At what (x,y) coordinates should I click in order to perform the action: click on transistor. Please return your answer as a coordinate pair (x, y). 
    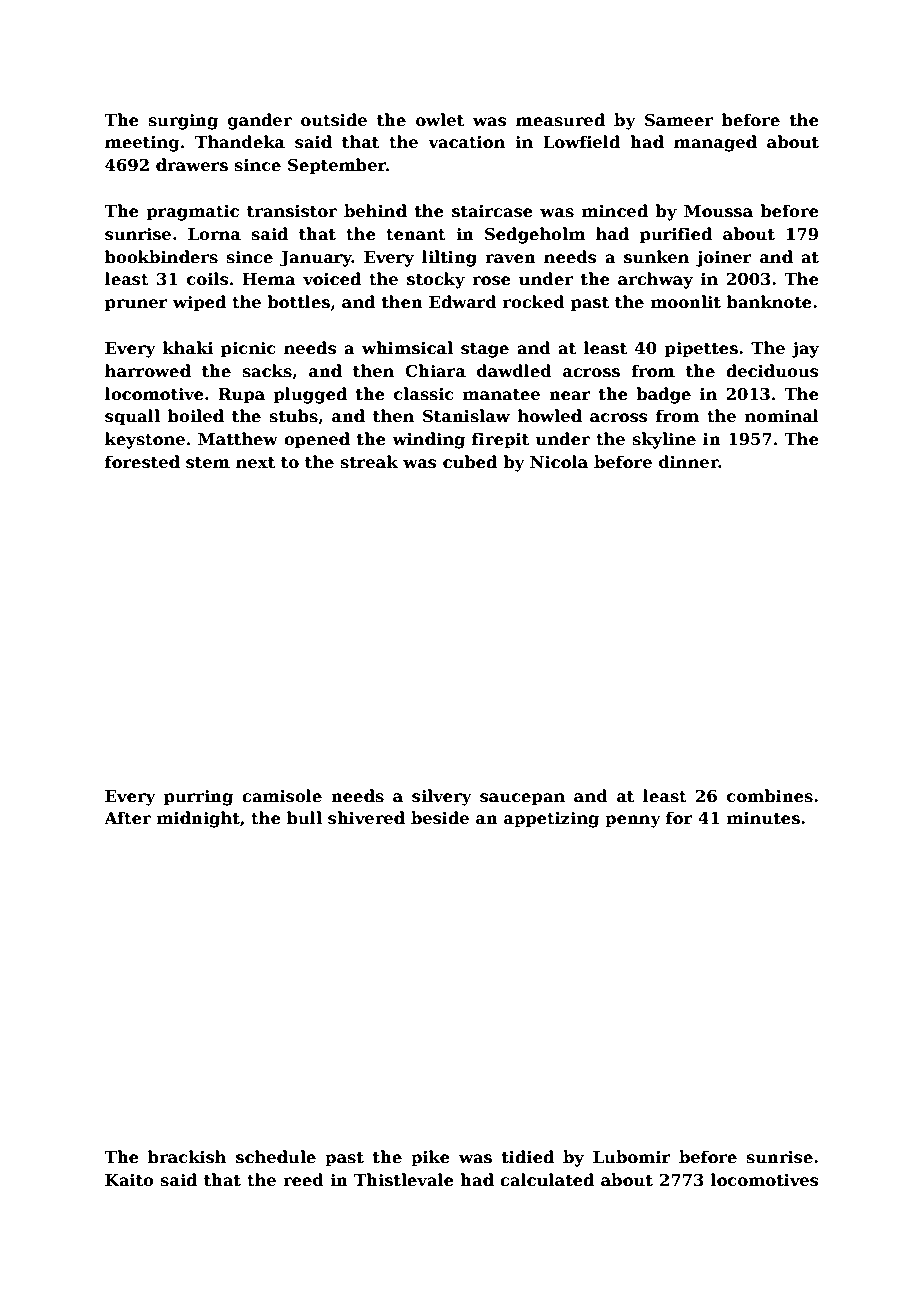
    Looking at the image, I should click on (292, 211).
